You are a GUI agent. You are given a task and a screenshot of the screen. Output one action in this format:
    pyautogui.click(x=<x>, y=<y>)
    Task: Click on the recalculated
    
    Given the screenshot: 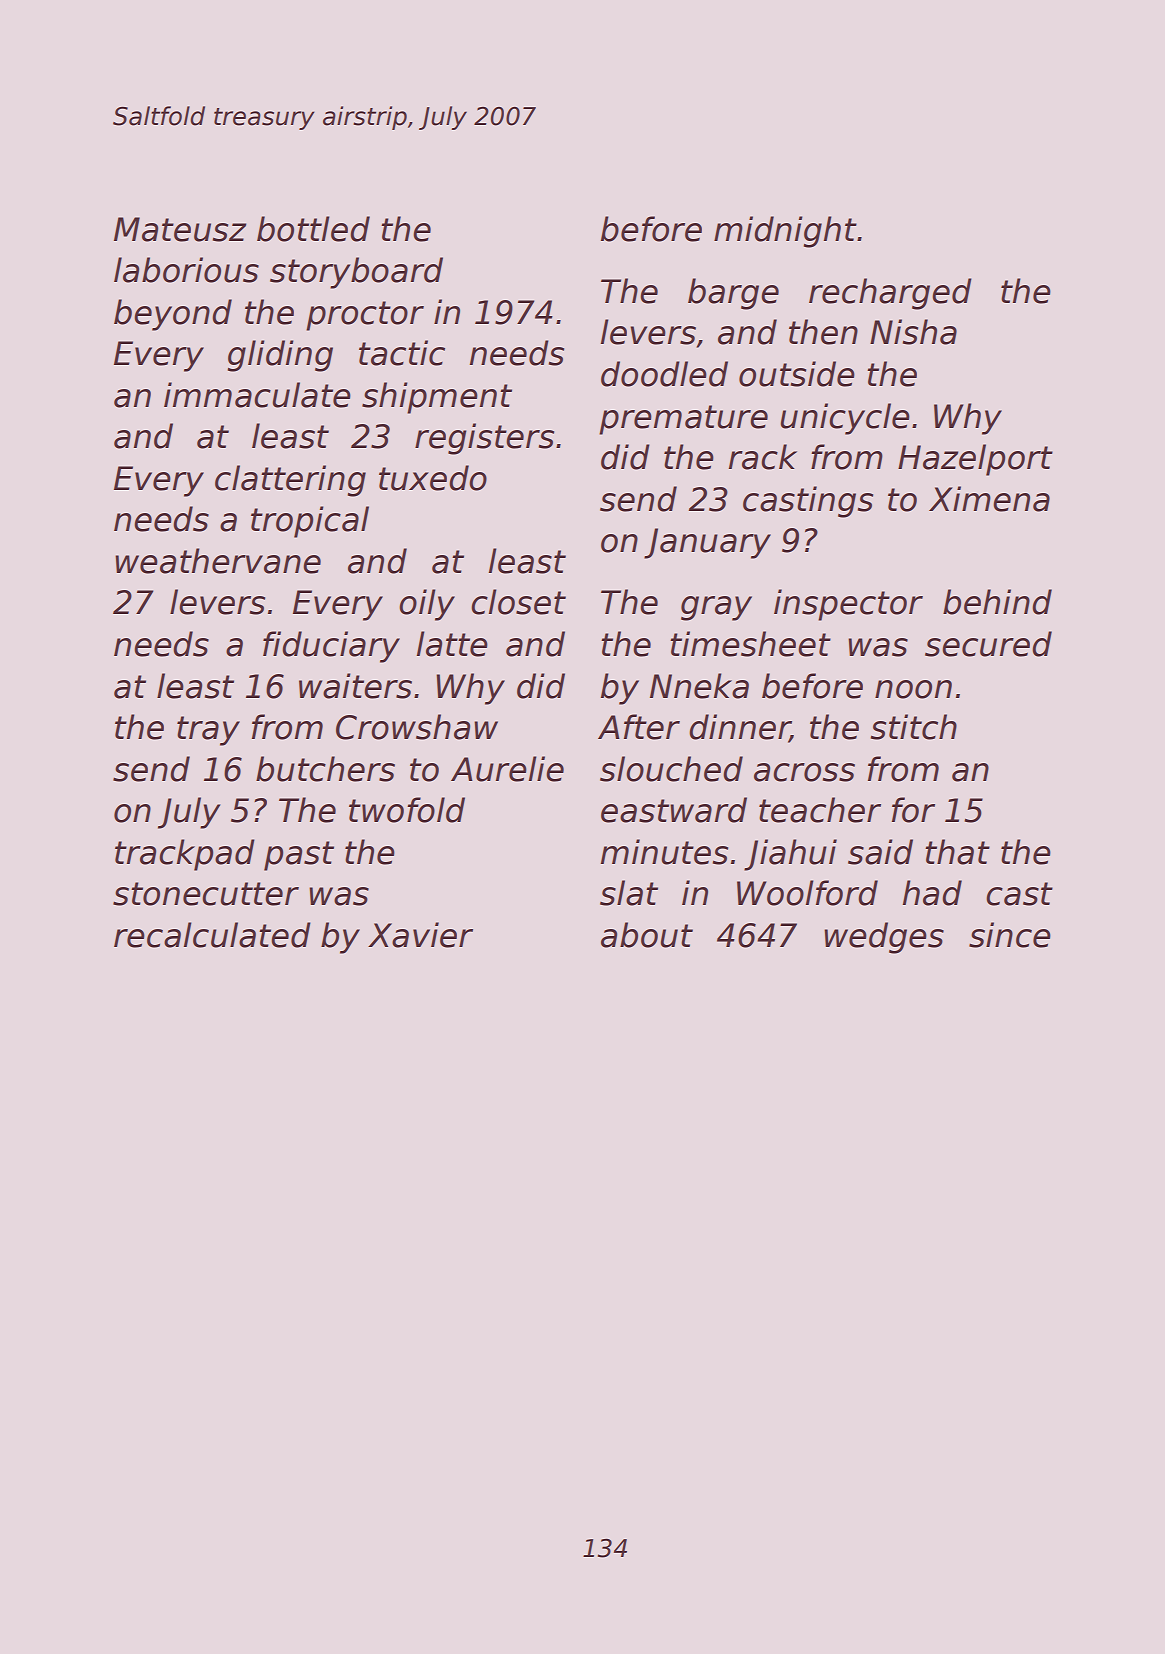 What is the action you would take?
    pyautogui.click(x=212, y=935)
